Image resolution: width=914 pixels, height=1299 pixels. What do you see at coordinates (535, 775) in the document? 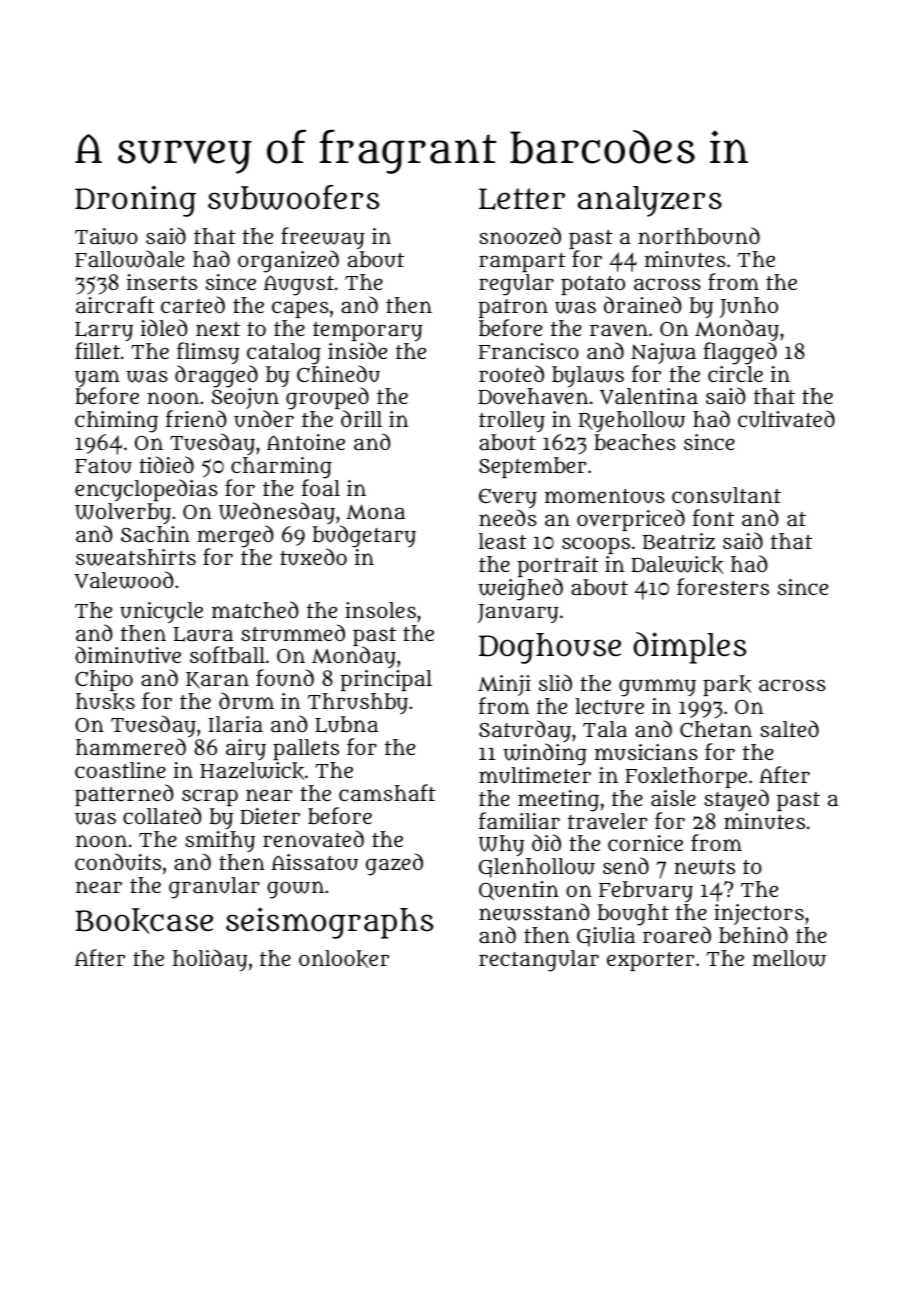
I see `multimeter` at bounding box center [535, 775].
